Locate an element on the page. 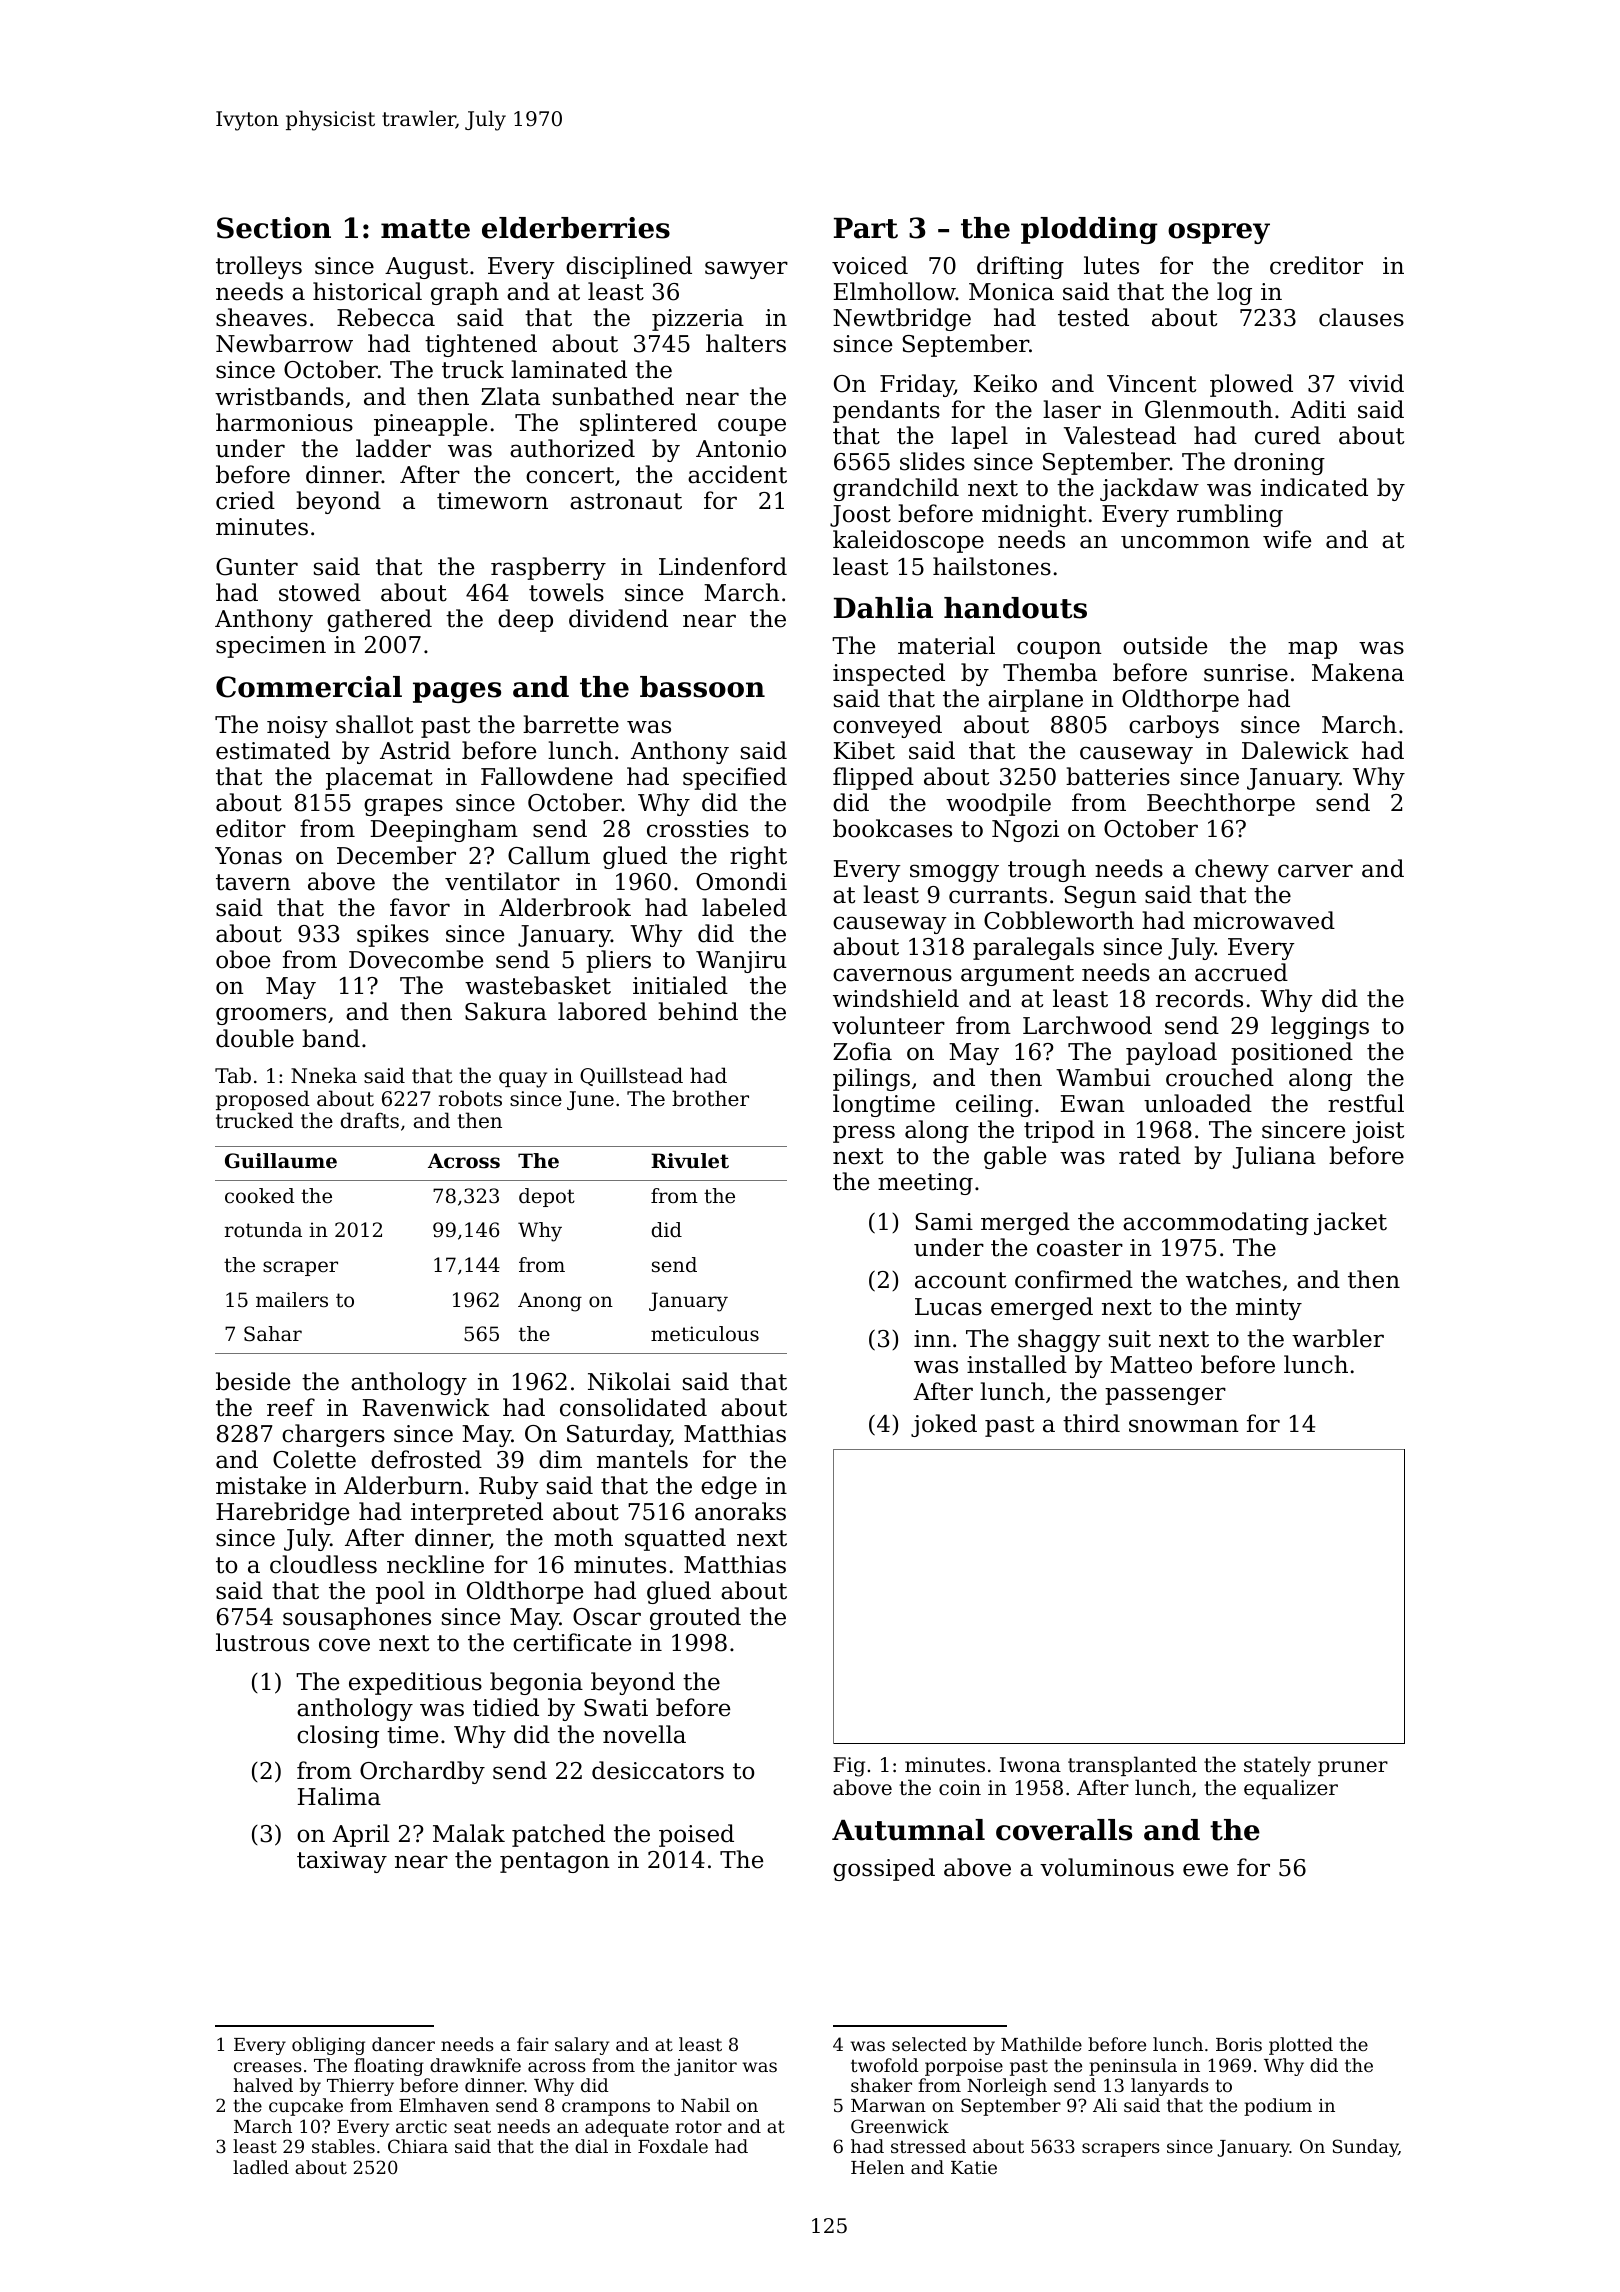 This page has width=1620, height=2292. Katie is located at coordinates (974, 2167).
